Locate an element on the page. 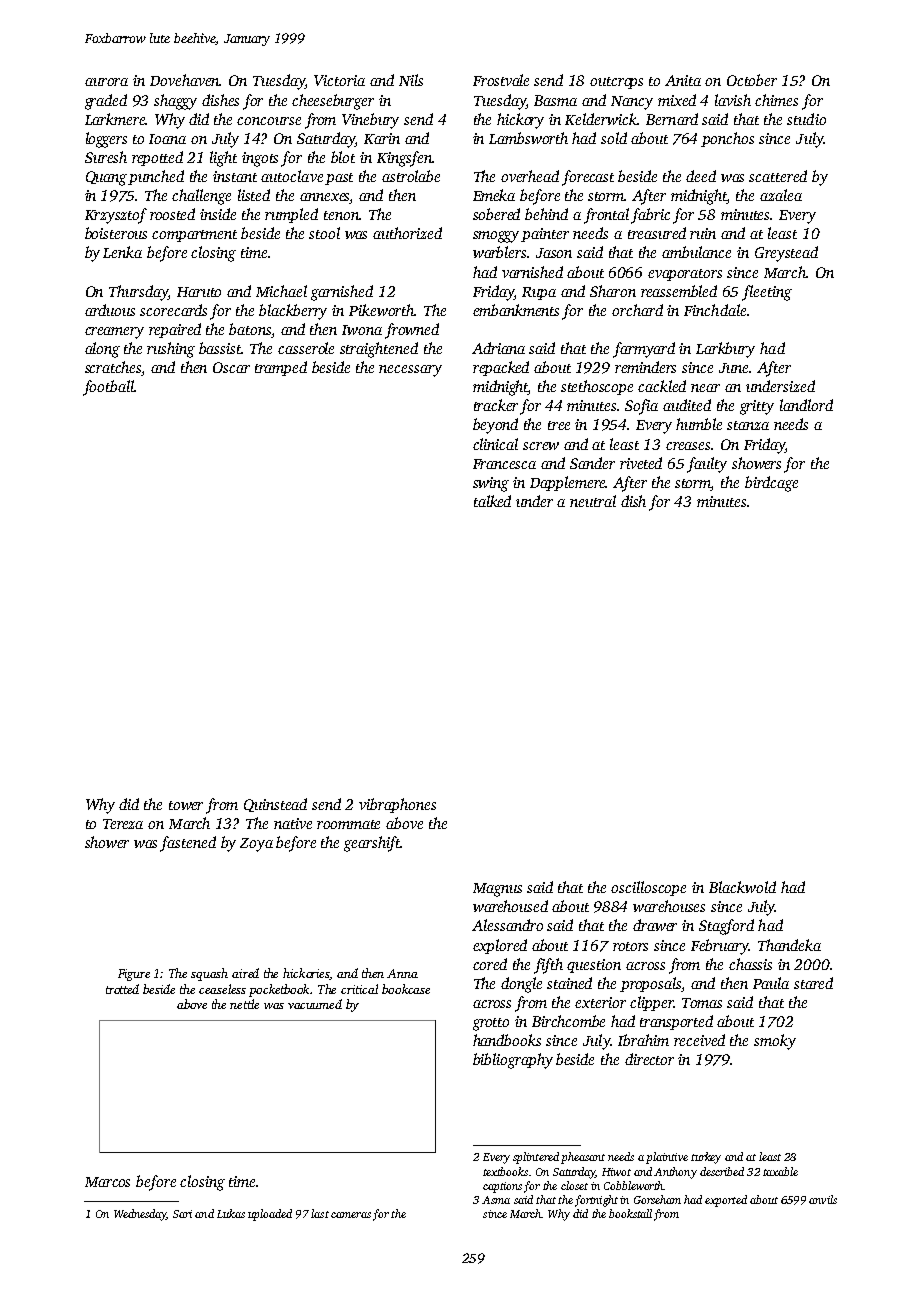 This page has width=924, height=1308. Marcos is located at coordinates (107, 1182).
